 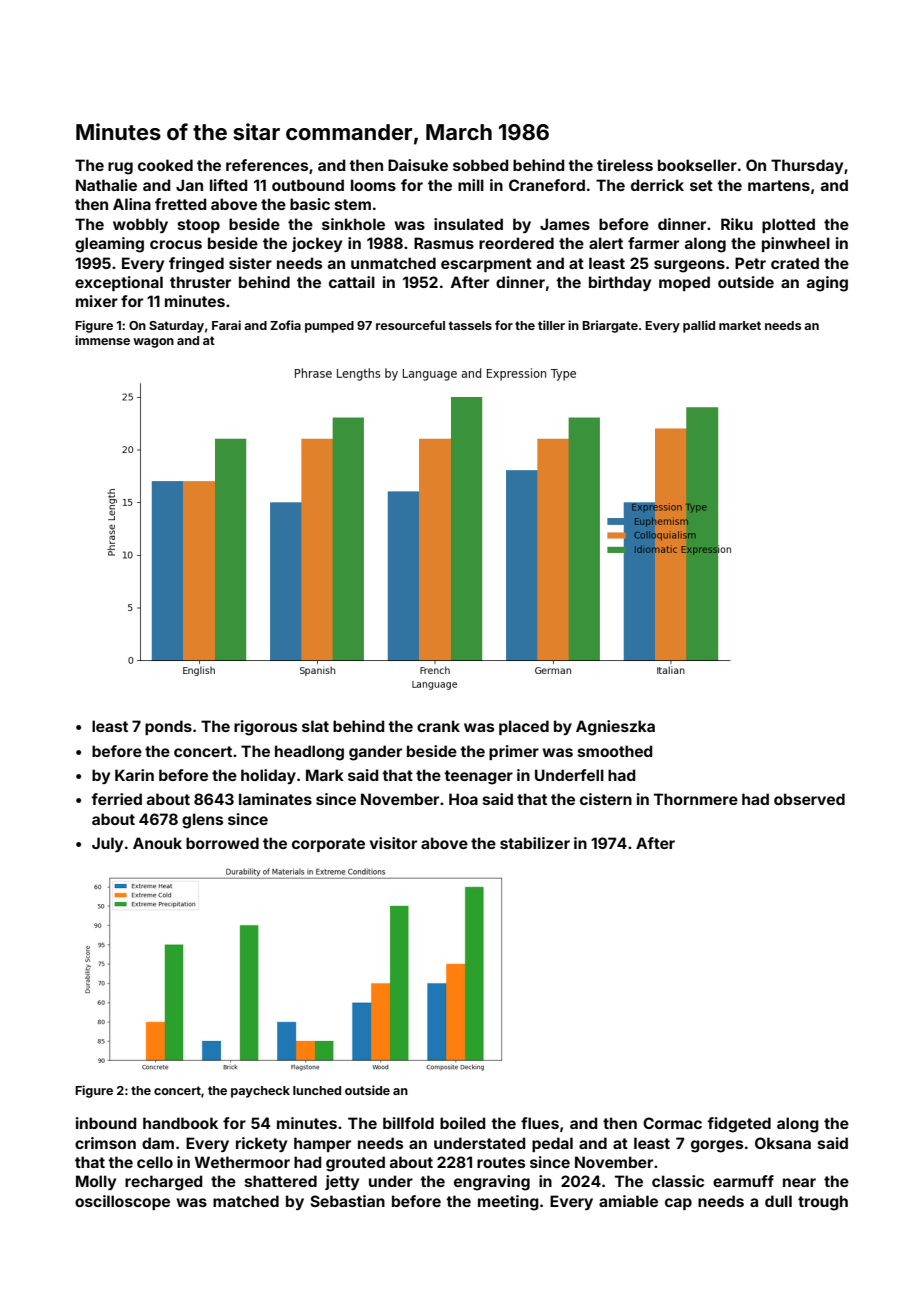 I want to click on Nathalie, so click(x=106, y=185).
